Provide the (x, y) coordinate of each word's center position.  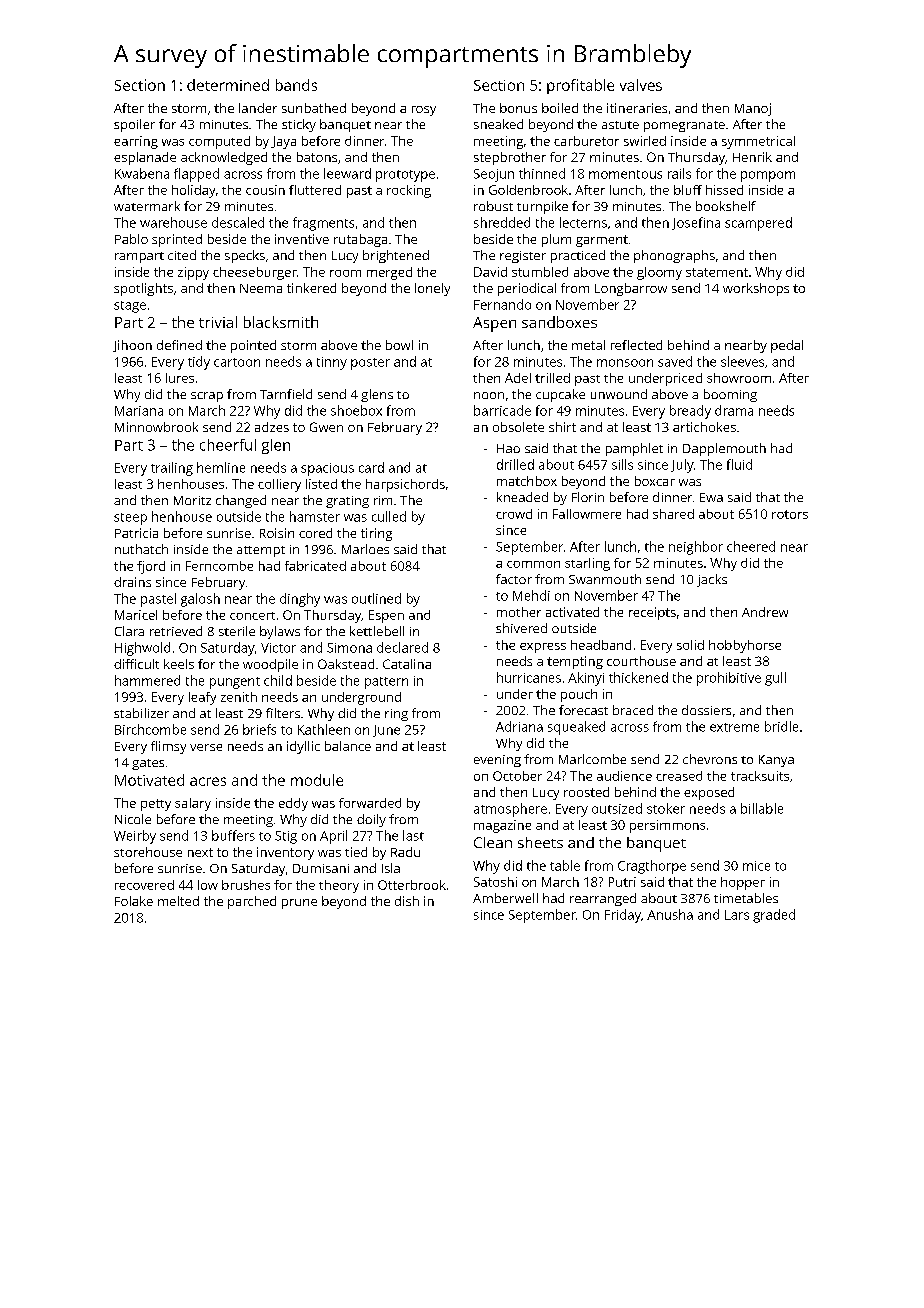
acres (208, 781)
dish (407, 901)
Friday (623, 916)
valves (641, 85)
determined (228, 85)
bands (296, 85)
